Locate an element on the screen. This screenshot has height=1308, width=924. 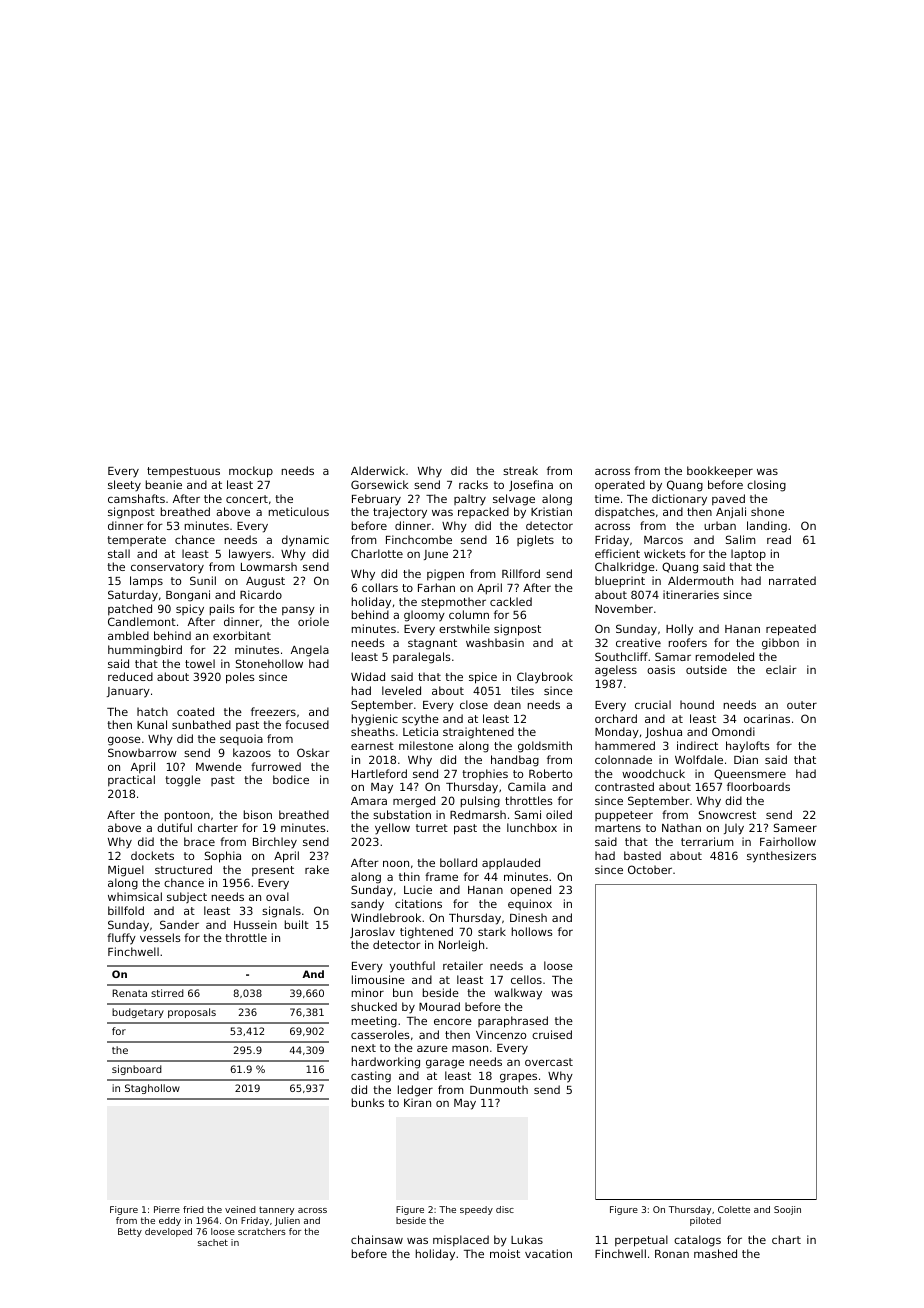
bookkeeper is located at coordinates (720, 472).
